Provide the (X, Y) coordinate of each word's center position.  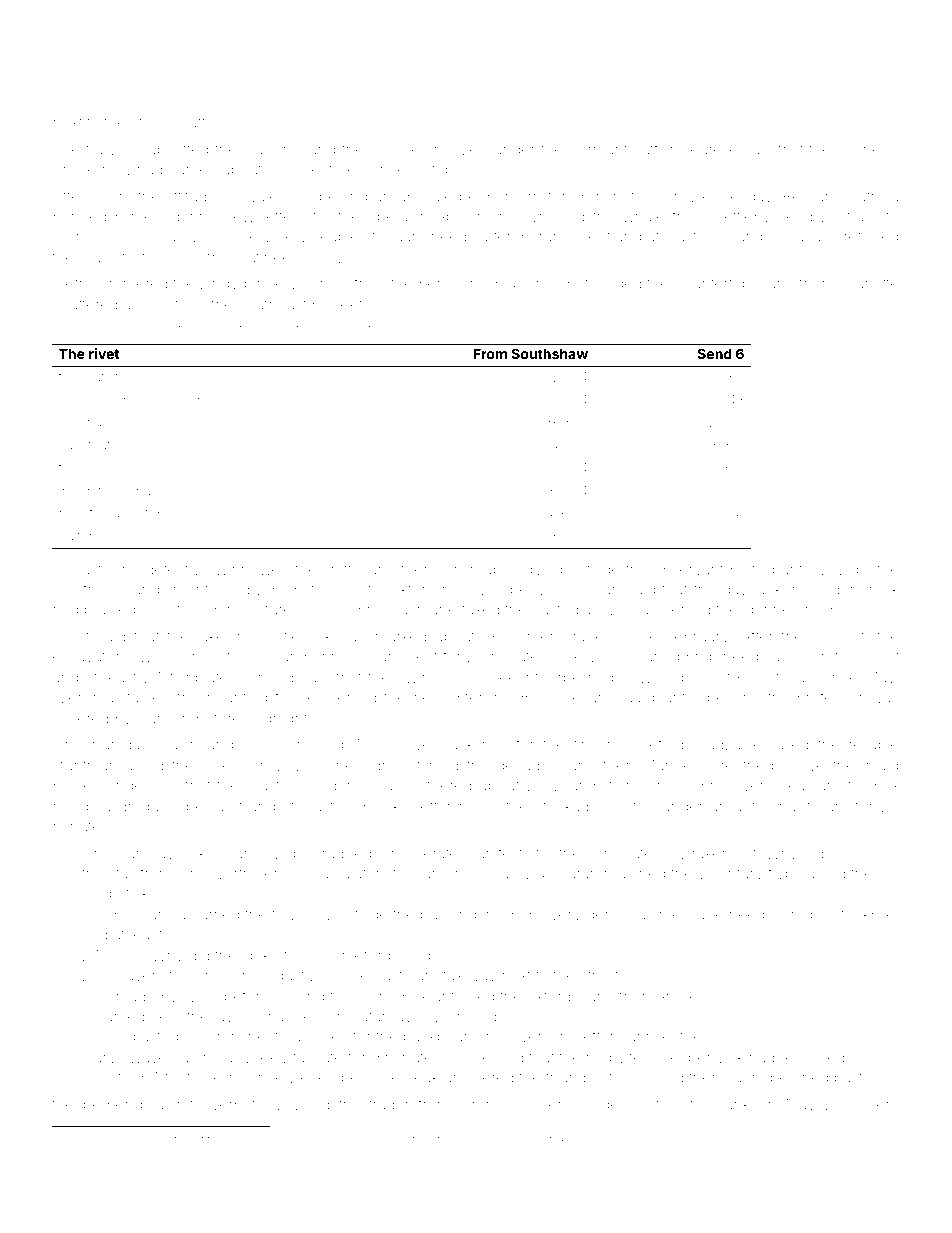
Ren (796, 196)
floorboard (487, 1139)
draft (190, 122)
